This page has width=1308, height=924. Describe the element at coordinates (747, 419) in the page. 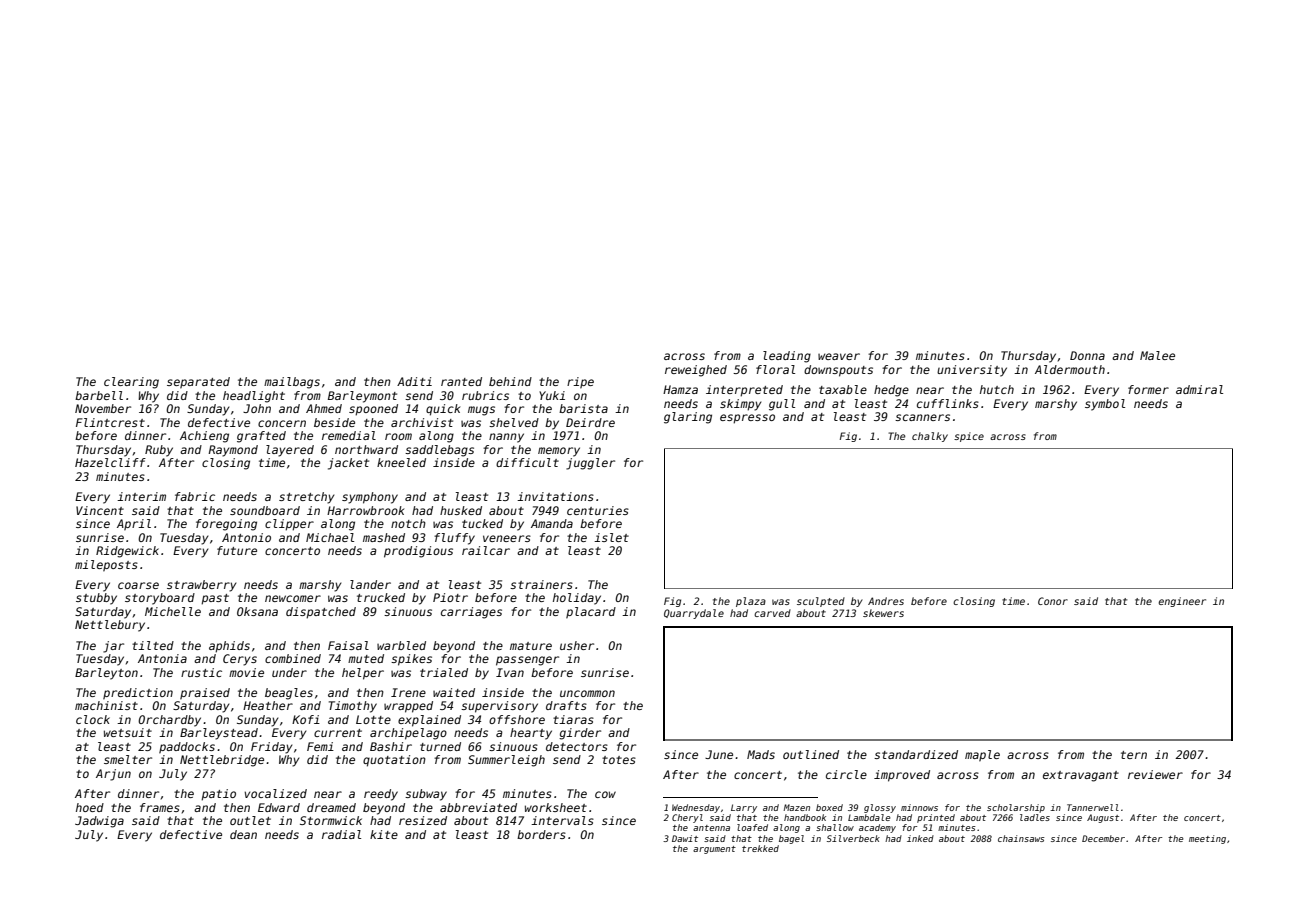

I see `espresso` at that location.
